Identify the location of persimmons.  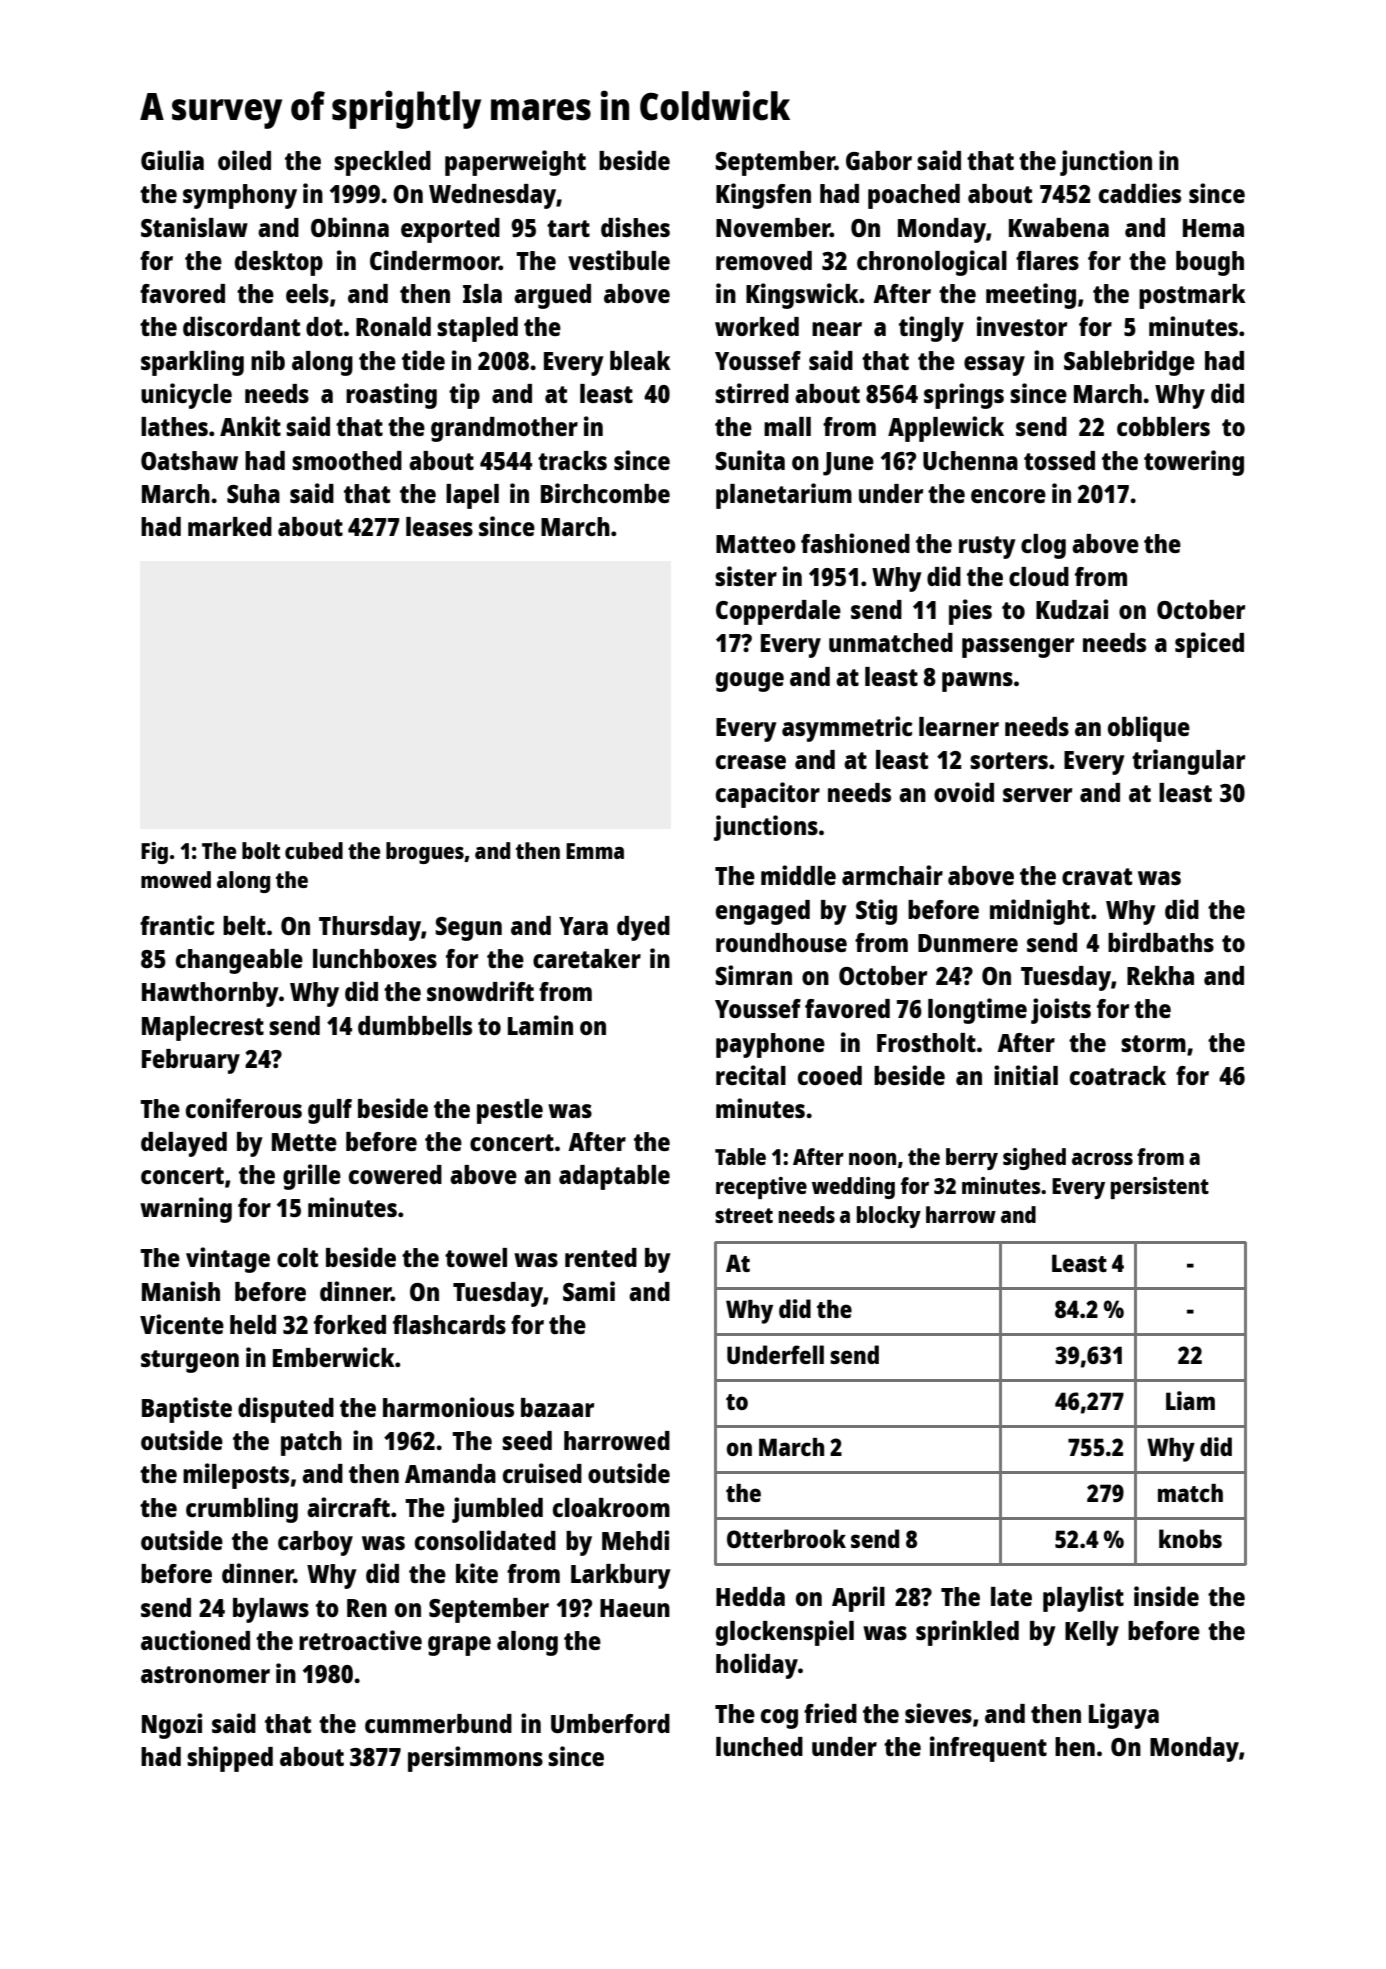
(475, 1759).
